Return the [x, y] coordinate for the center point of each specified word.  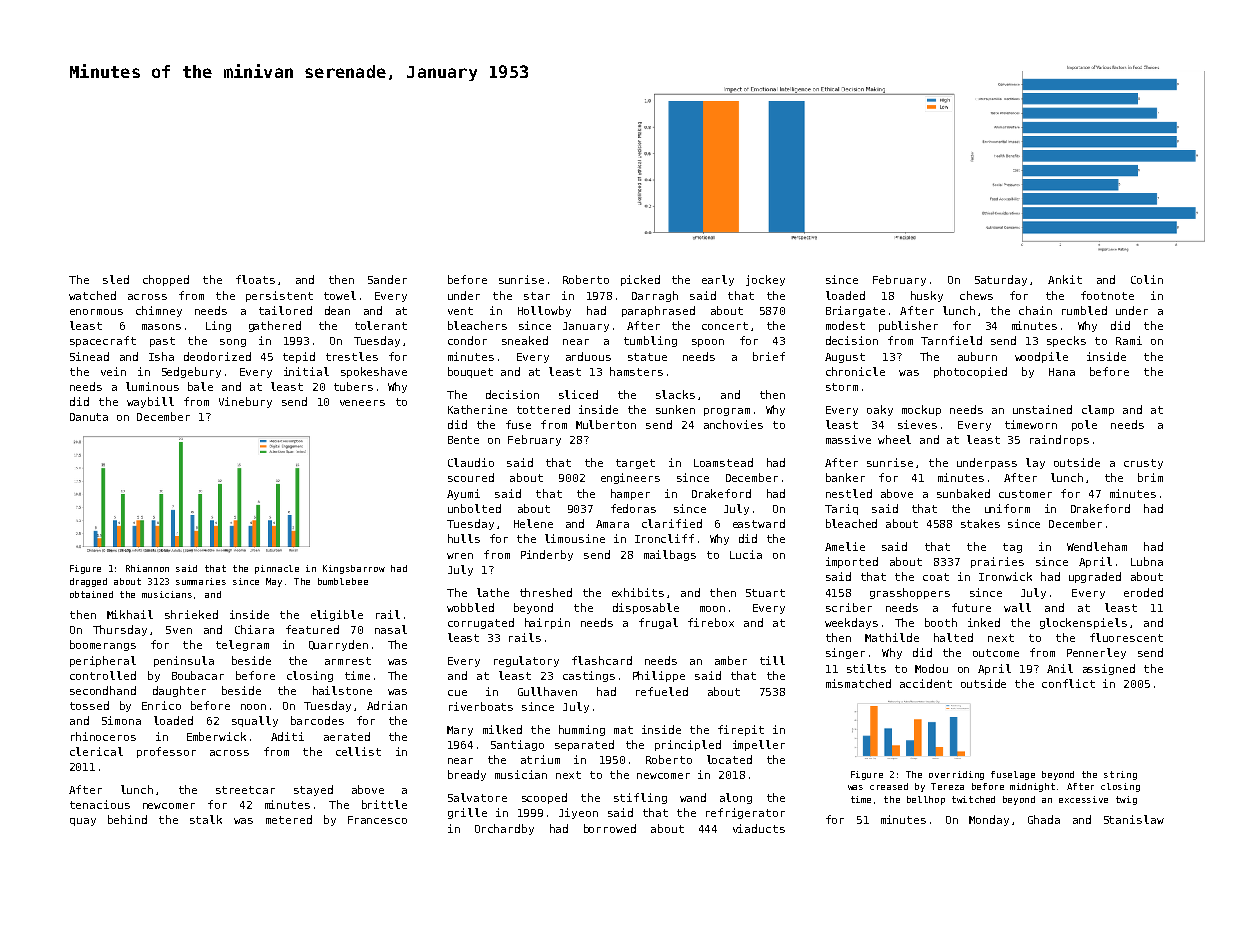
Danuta [89, 417]
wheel [894, 439]
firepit [741, 730]
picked [640, 280]
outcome [996, 653]
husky [927, 296]
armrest [348, 661]
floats [255, 279]
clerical [96, 751]
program [727, 412]
